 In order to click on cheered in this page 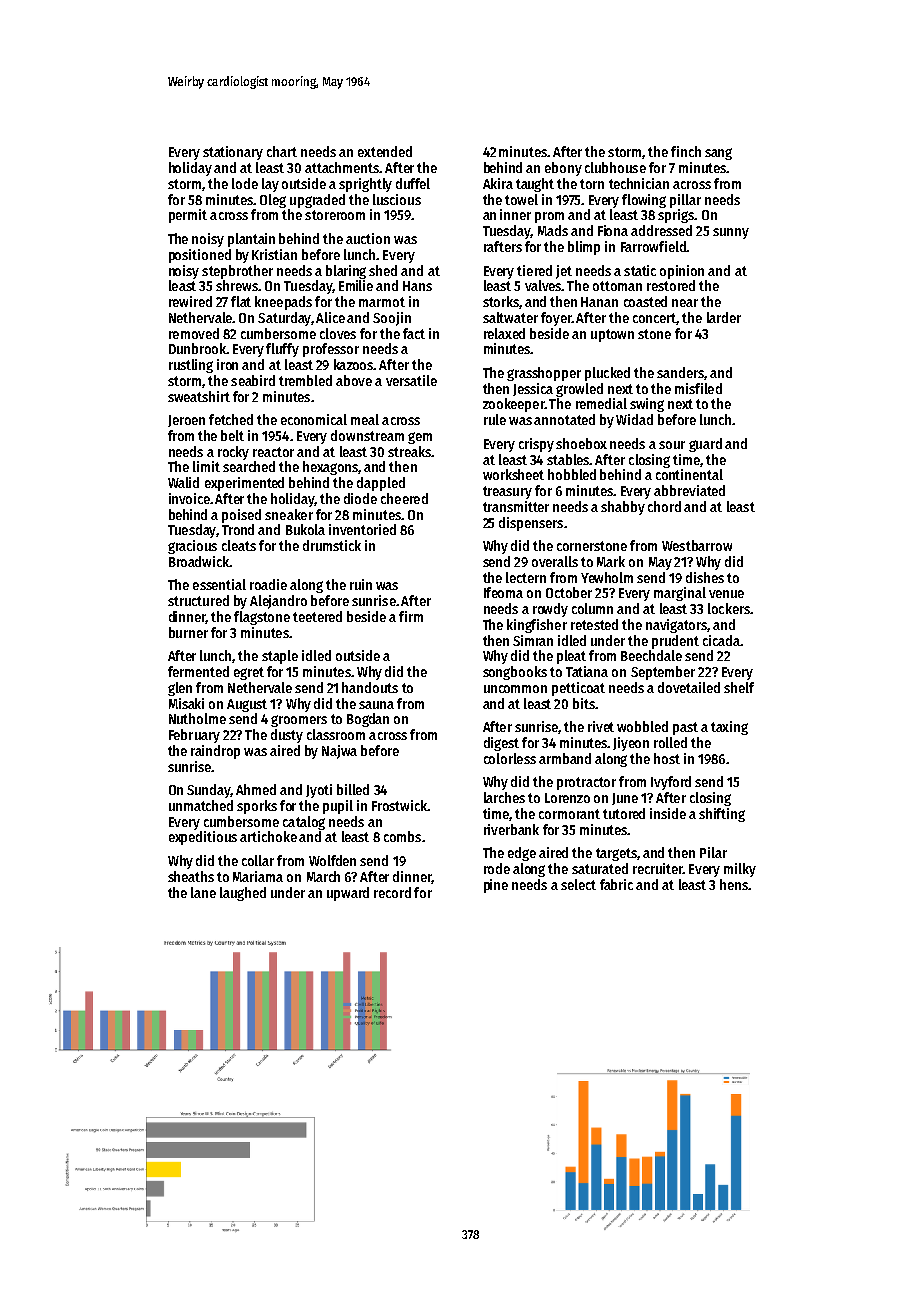, I will do `click(404, 498)`.
